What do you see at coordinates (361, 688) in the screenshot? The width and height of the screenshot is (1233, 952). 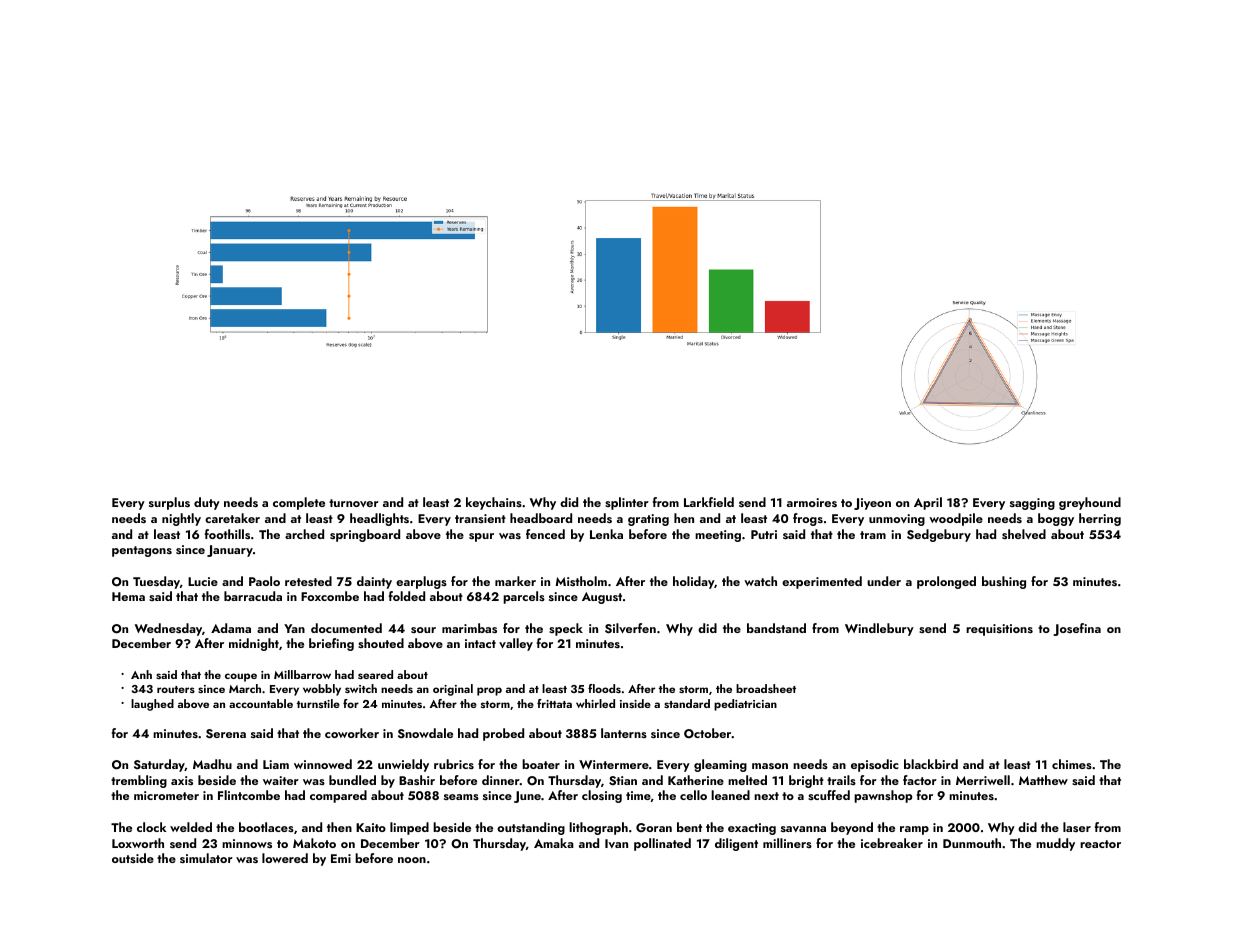 I see `switch` at bounding box center [361, 688].
